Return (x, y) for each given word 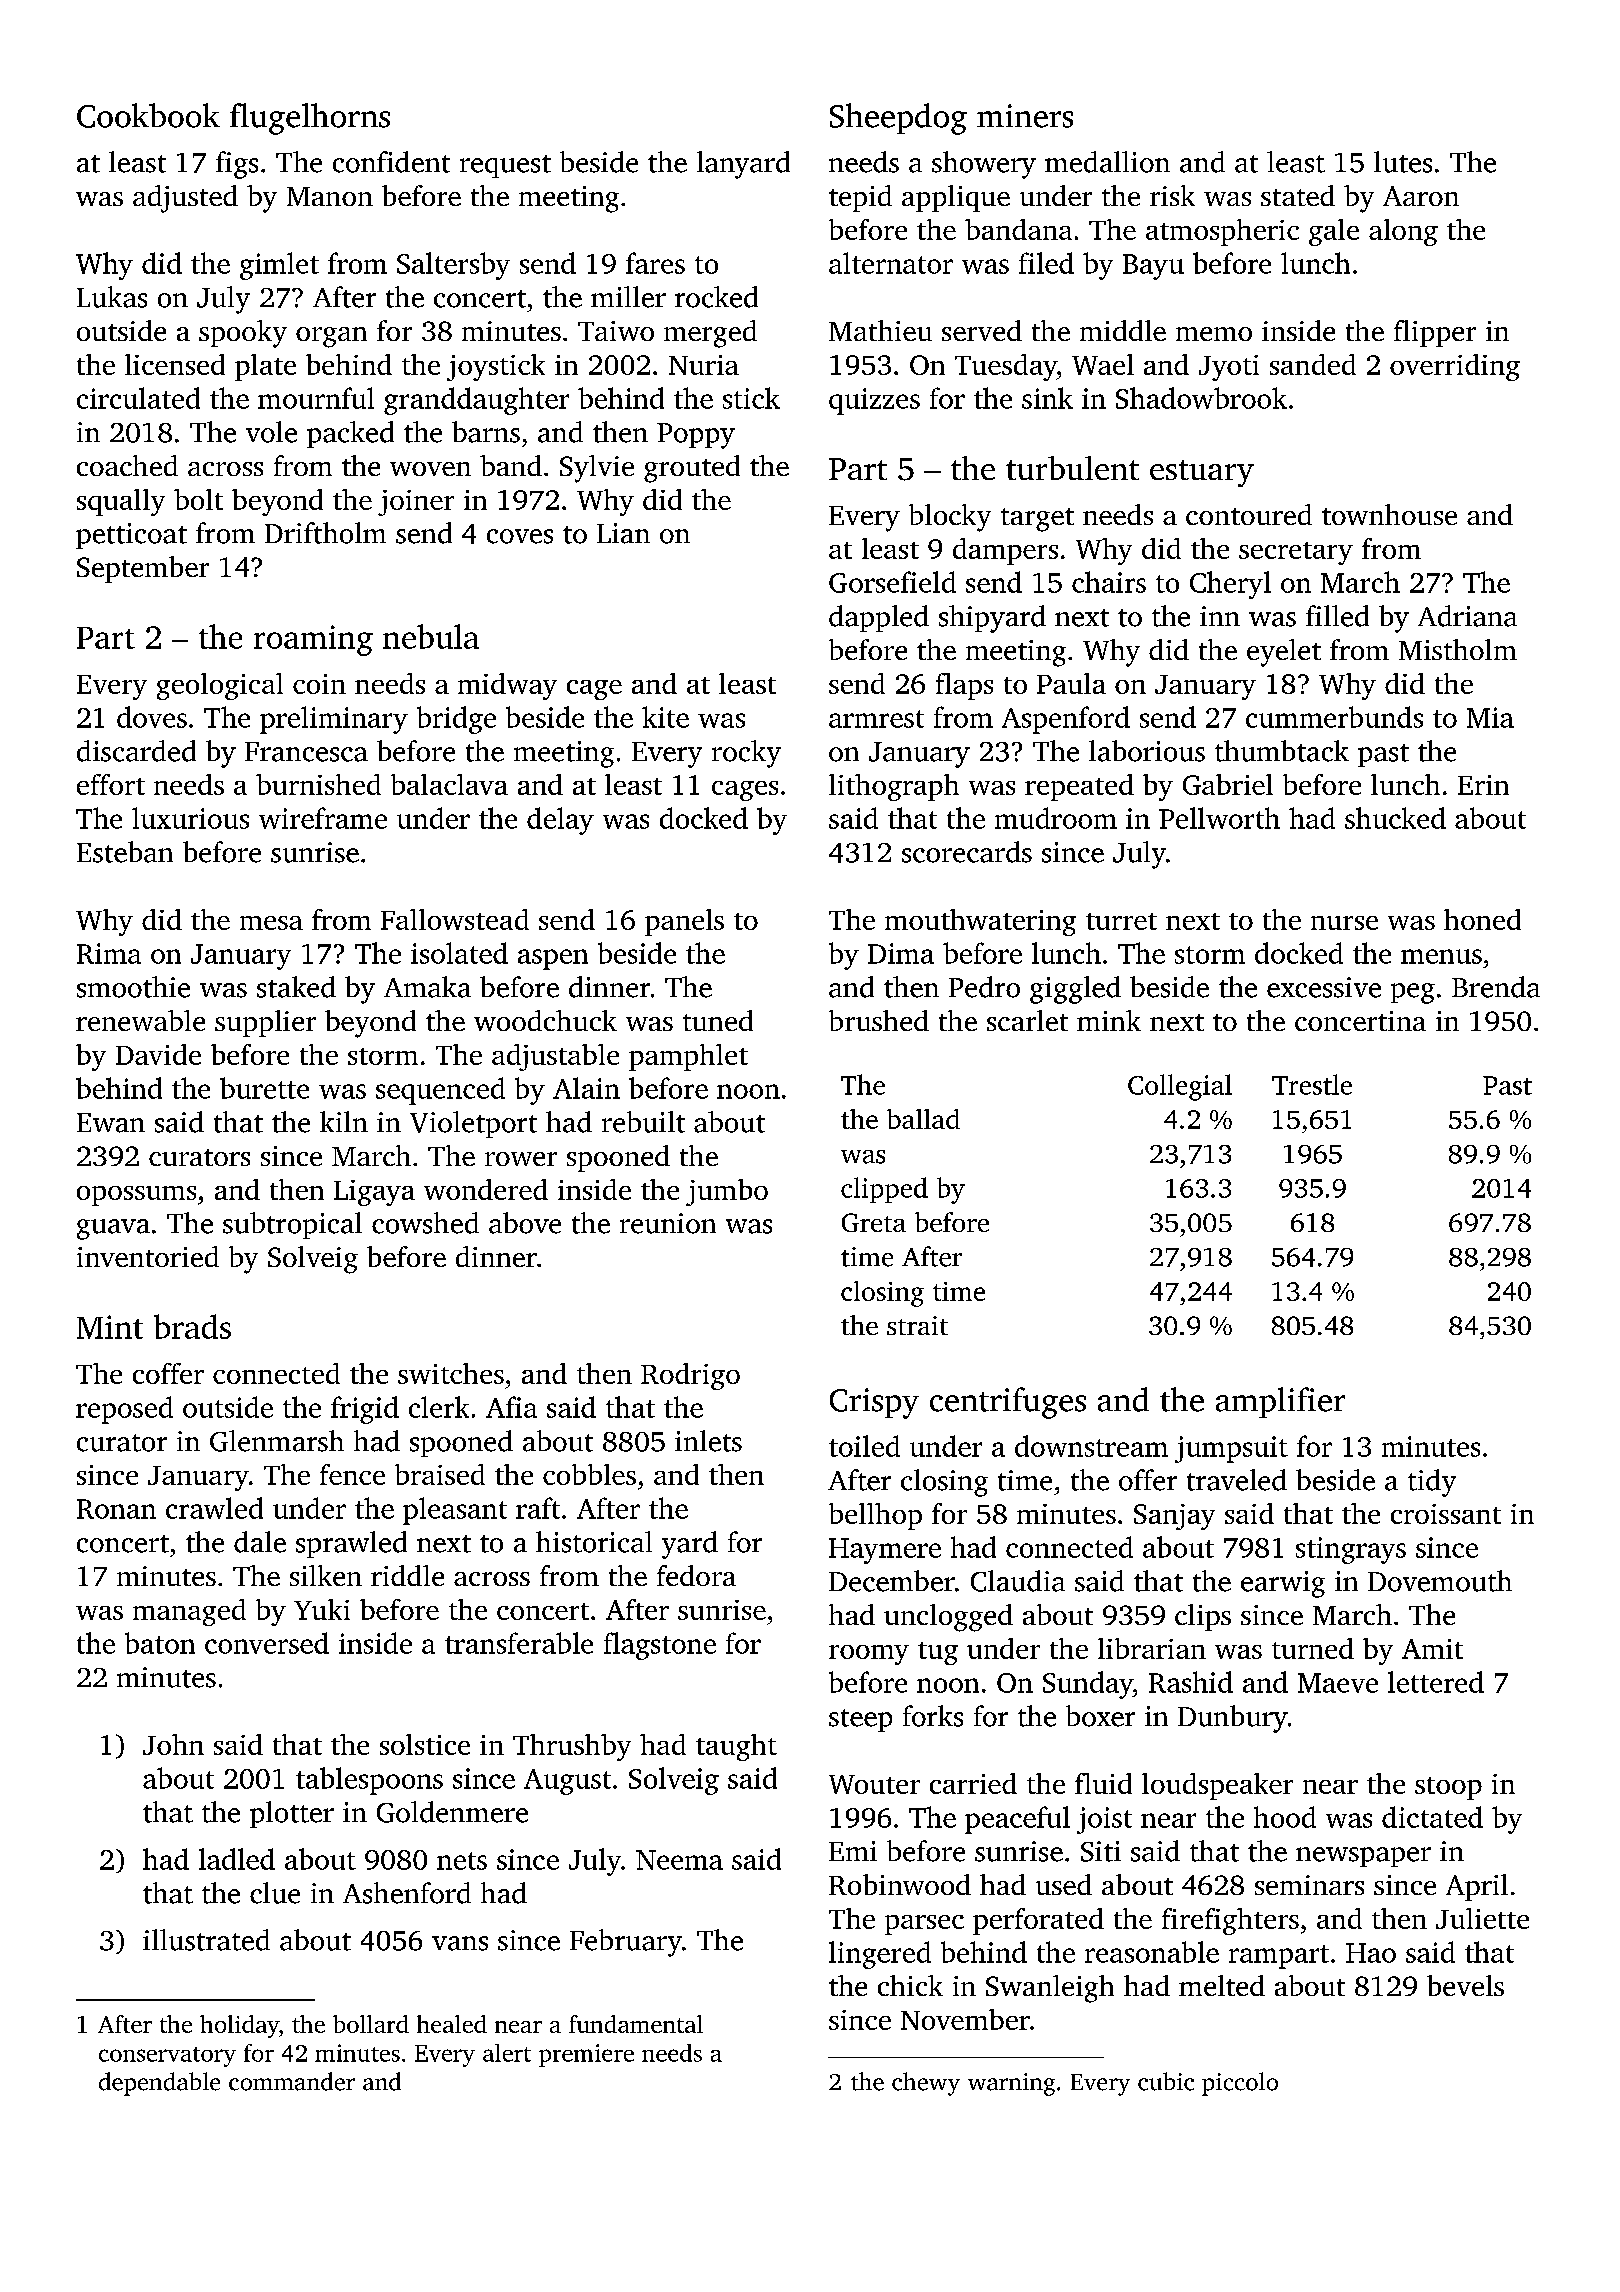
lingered (880, 1955)
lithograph (894, 787)
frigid (365, 1410)
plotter (292, 1814)
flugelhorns (310, 119)
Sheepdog (898, 119)
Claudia (1018, 1581)
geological (220, 686)
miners (1025, 116)
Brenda (1496, 987)
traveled (1237, 1480)
